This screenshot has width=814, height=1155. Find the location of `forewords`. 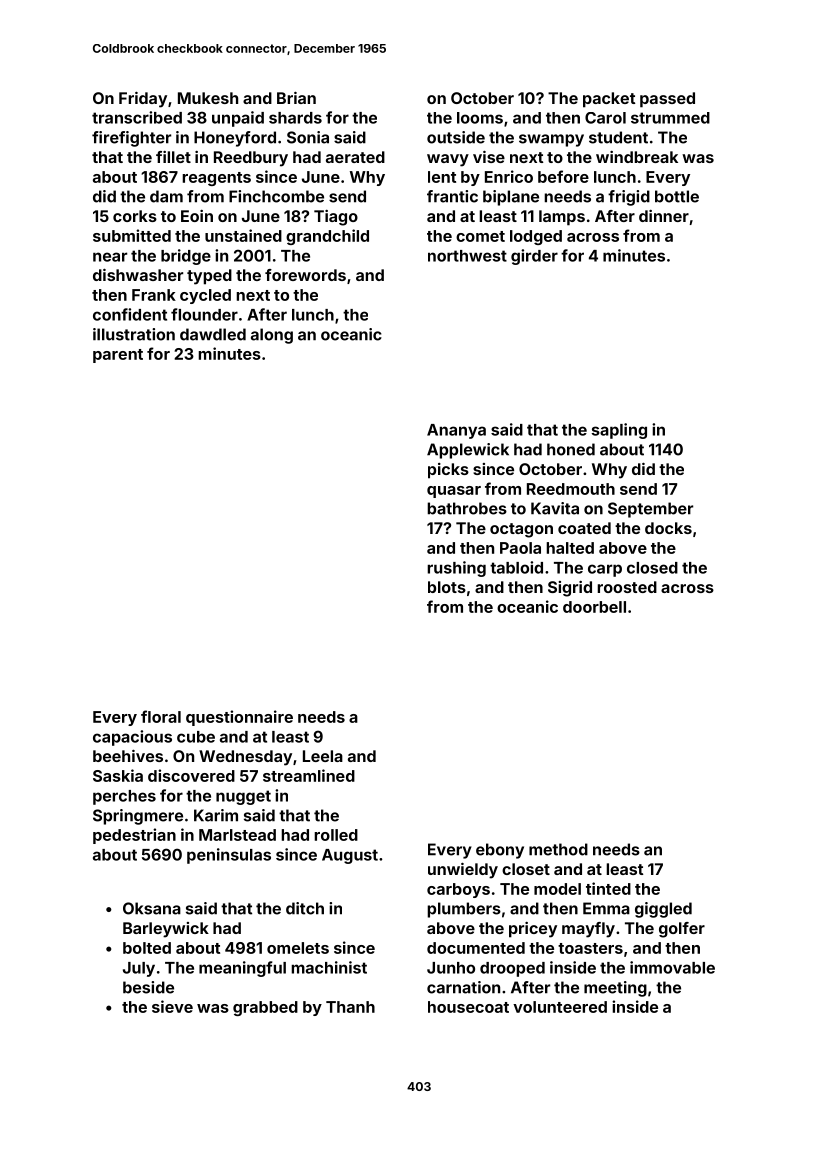

forewords is located at coordinates (305, 275).
